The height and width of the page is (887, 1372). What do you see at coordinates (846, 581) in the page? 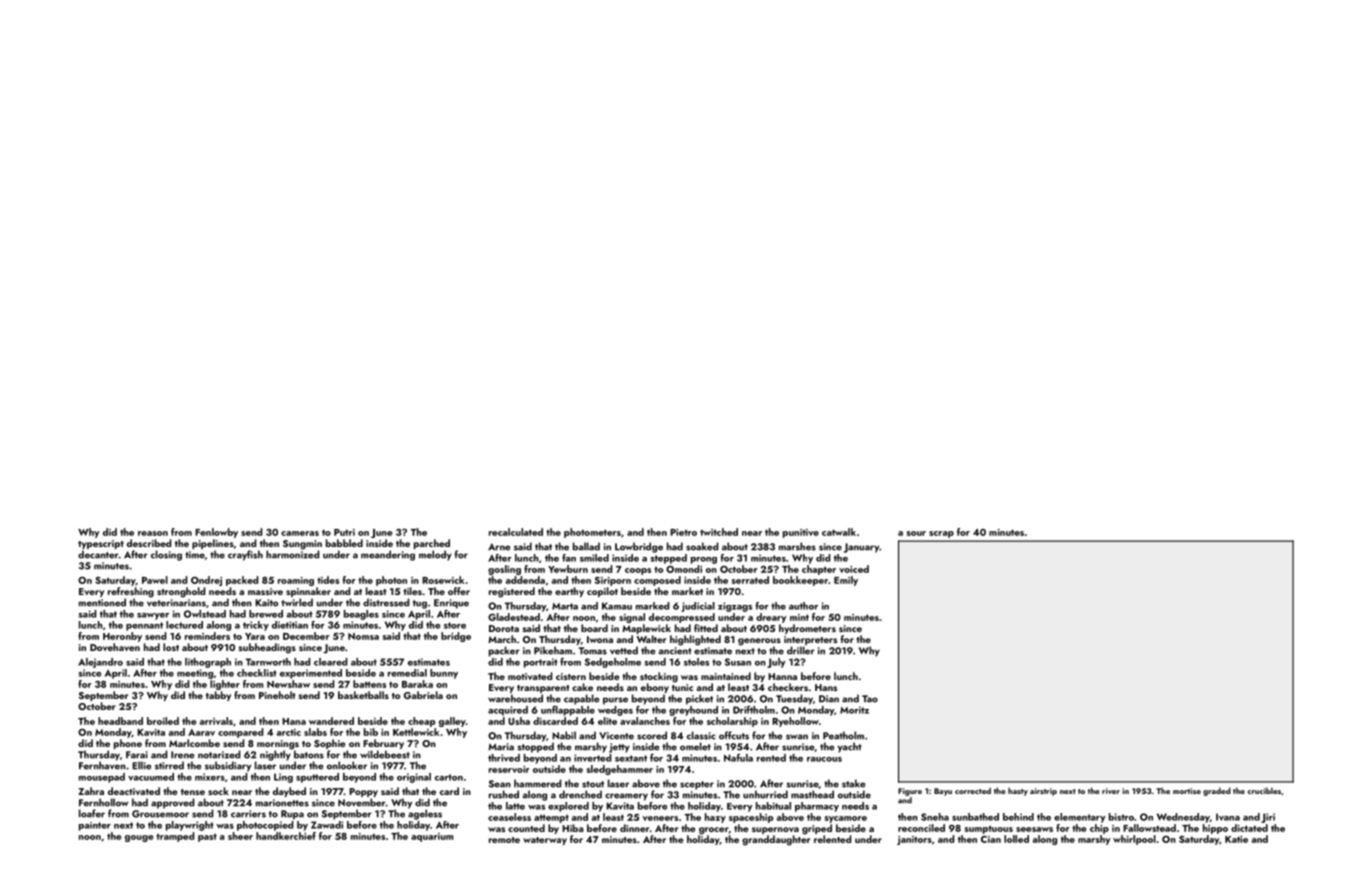
I see `Emily` at bounding box center [846, 581].
